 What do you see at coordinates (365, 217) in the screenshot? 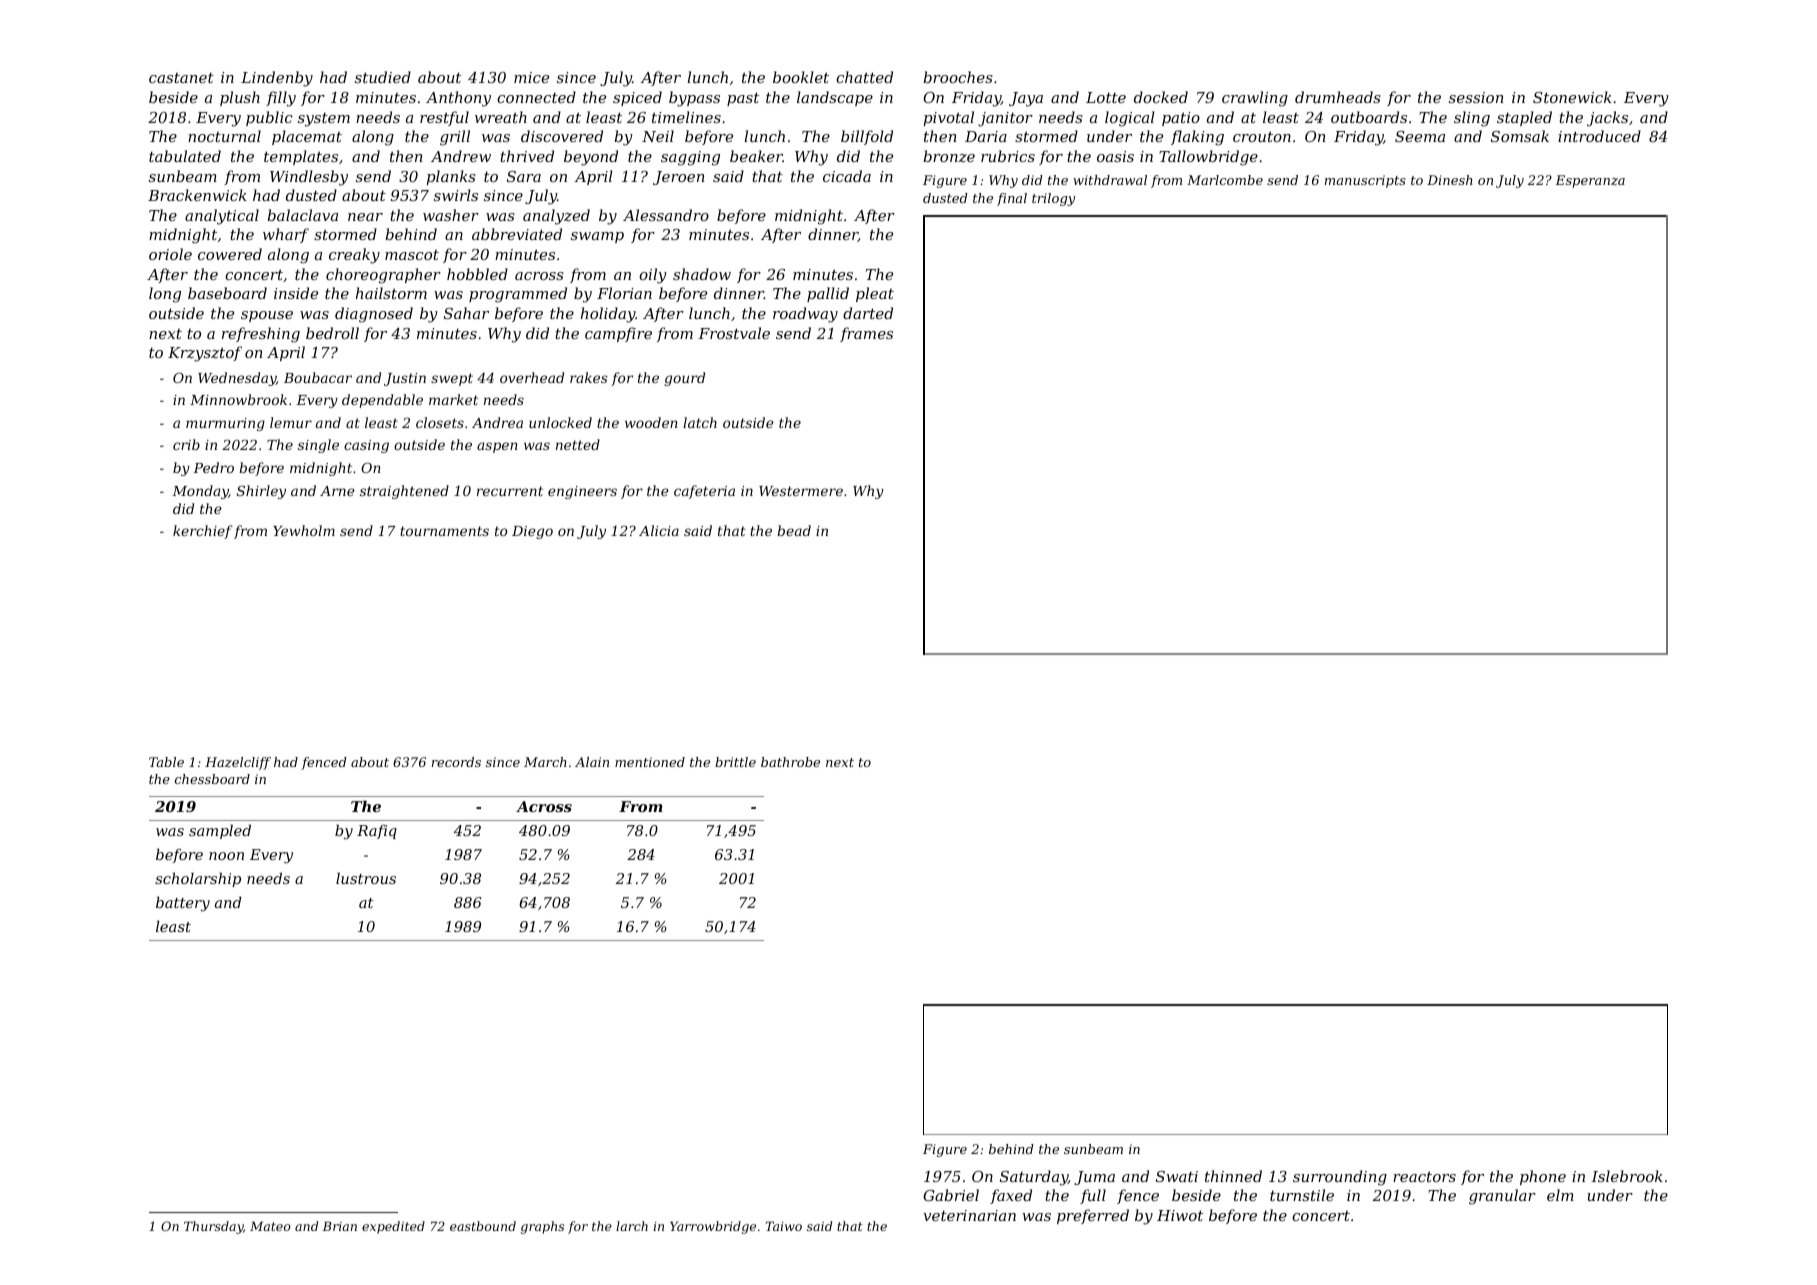
I see `near` at bounding box center [365, 217].
